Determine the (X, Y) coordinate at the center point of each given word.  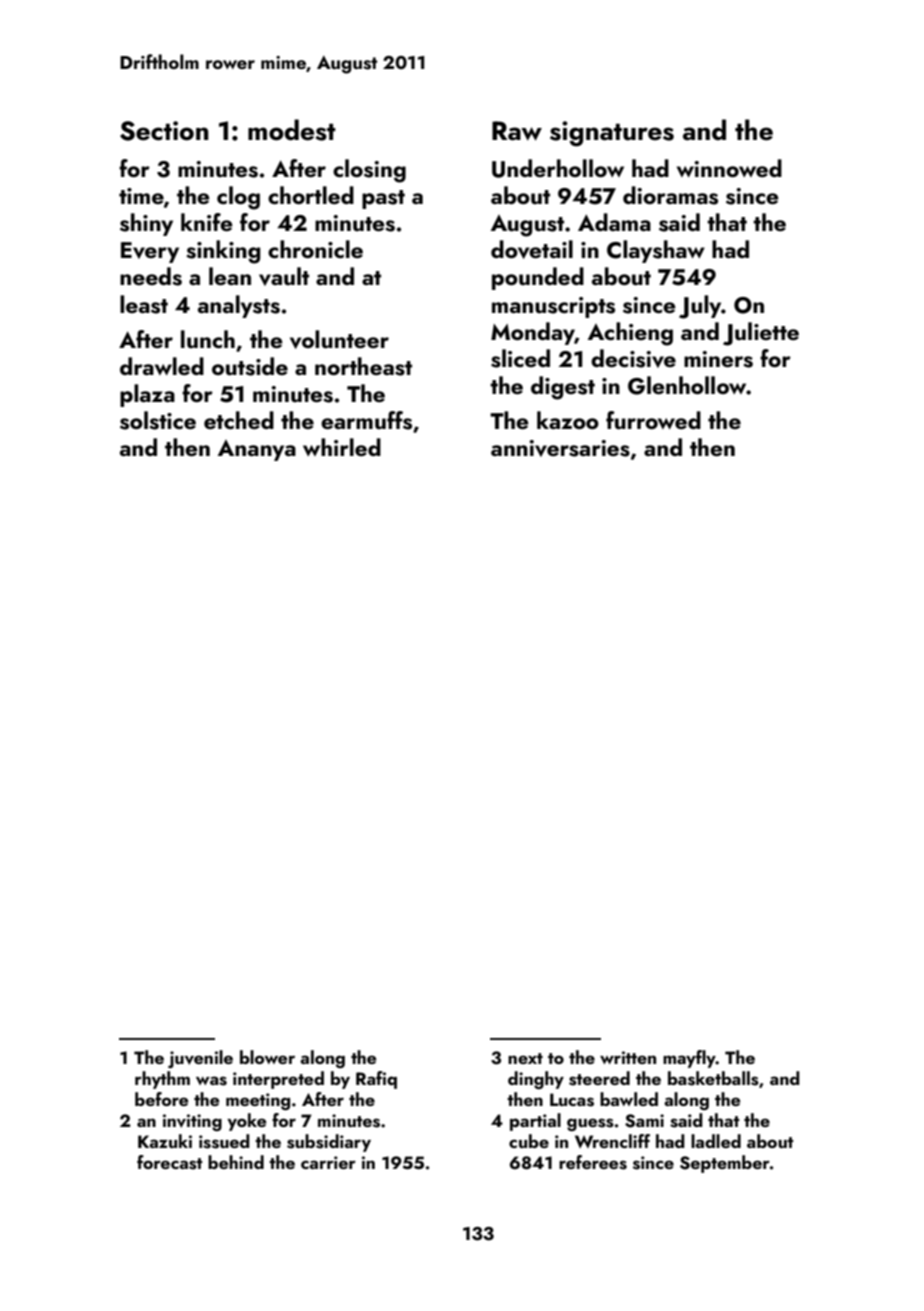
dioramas (670, 195)
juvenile (200, 1059)
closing (369, 171)
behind (236, 1162)
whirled (342, 447)
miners (718, 359)
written (628, 1057)
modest (292, 130)
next (525, 1058)
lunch (208, 339)
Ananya (257, 450)
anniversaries (560, 448)
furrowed (653, 420)
